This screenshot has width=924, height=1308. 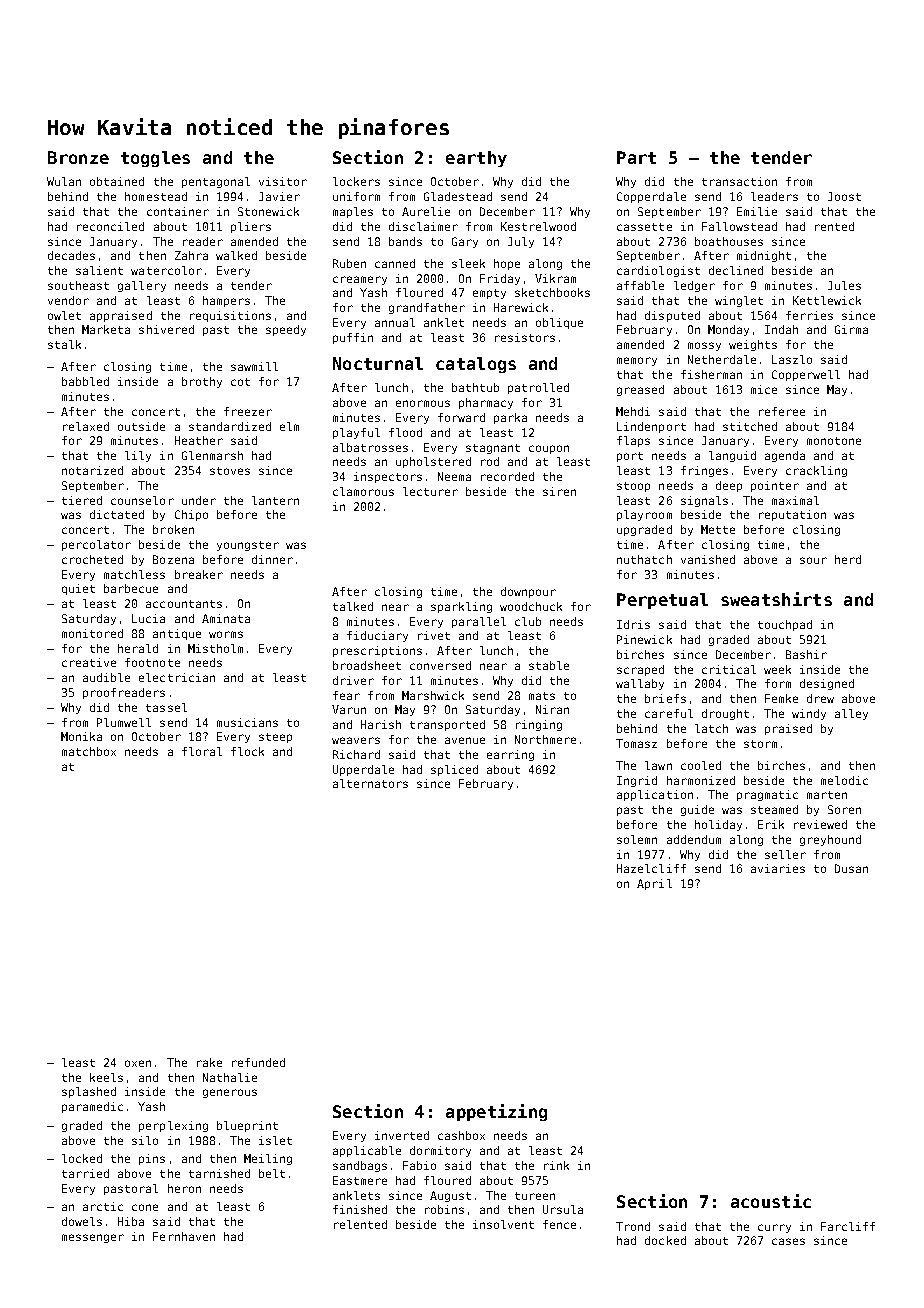 I want to click on generous, so click(x=230, y=1093).
